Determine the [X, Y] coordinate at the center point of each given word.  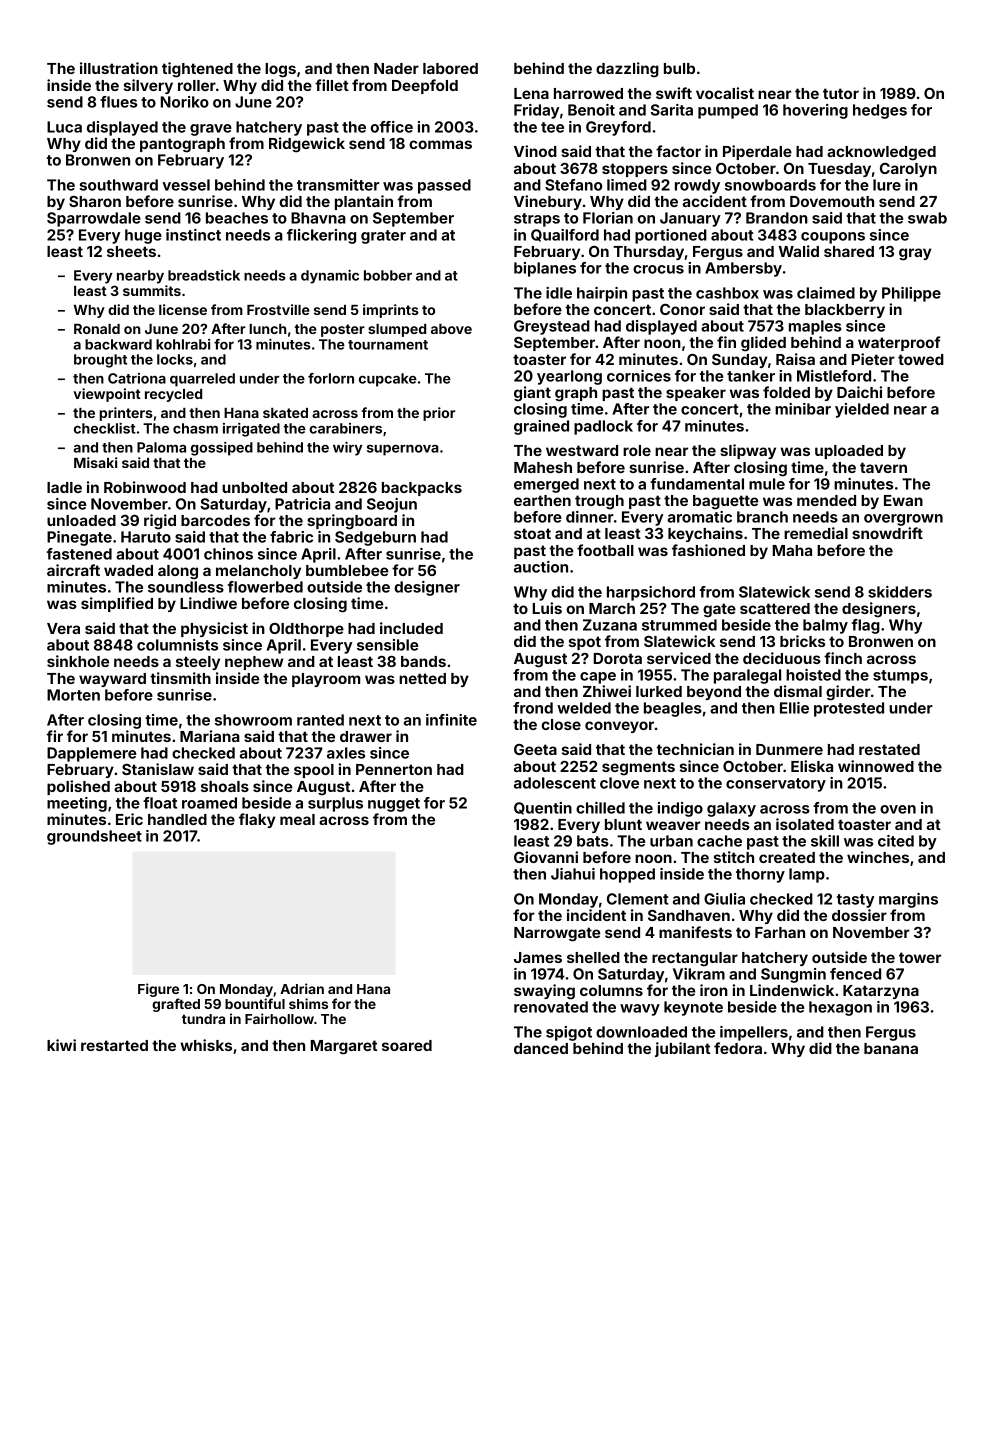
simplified [117, 604]
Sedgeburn [375, 538]
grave [211, 130]
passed [444, 186]
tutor [841, 93]
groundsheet [94, 837]
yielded [862, 410]
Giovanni [546, 857]
